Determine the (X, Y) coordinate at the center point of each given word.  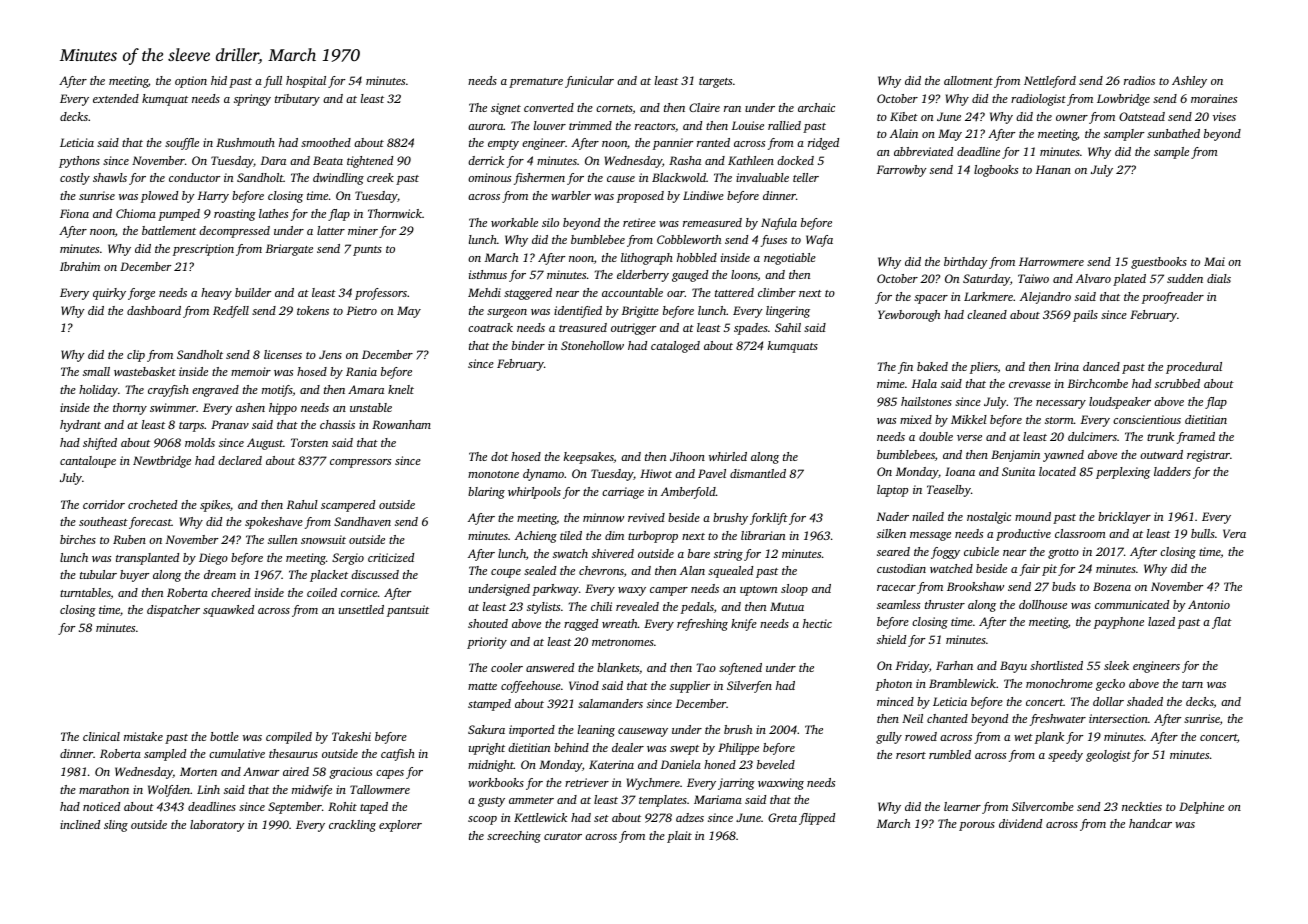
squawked (228, 611)
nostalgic (989, 518)
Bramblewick (962, 683)
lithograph (647, 259)
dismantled (758, 473)
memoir (251, 371)
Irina (1066, 366)
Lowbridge (1123, 100)
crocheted (152, 504)
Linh (208, 789)
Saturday (986, 280)
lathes (273, 213)
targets (715, 83)
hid (219, 80)
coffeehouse (531, 687)
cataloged (675, 347)
